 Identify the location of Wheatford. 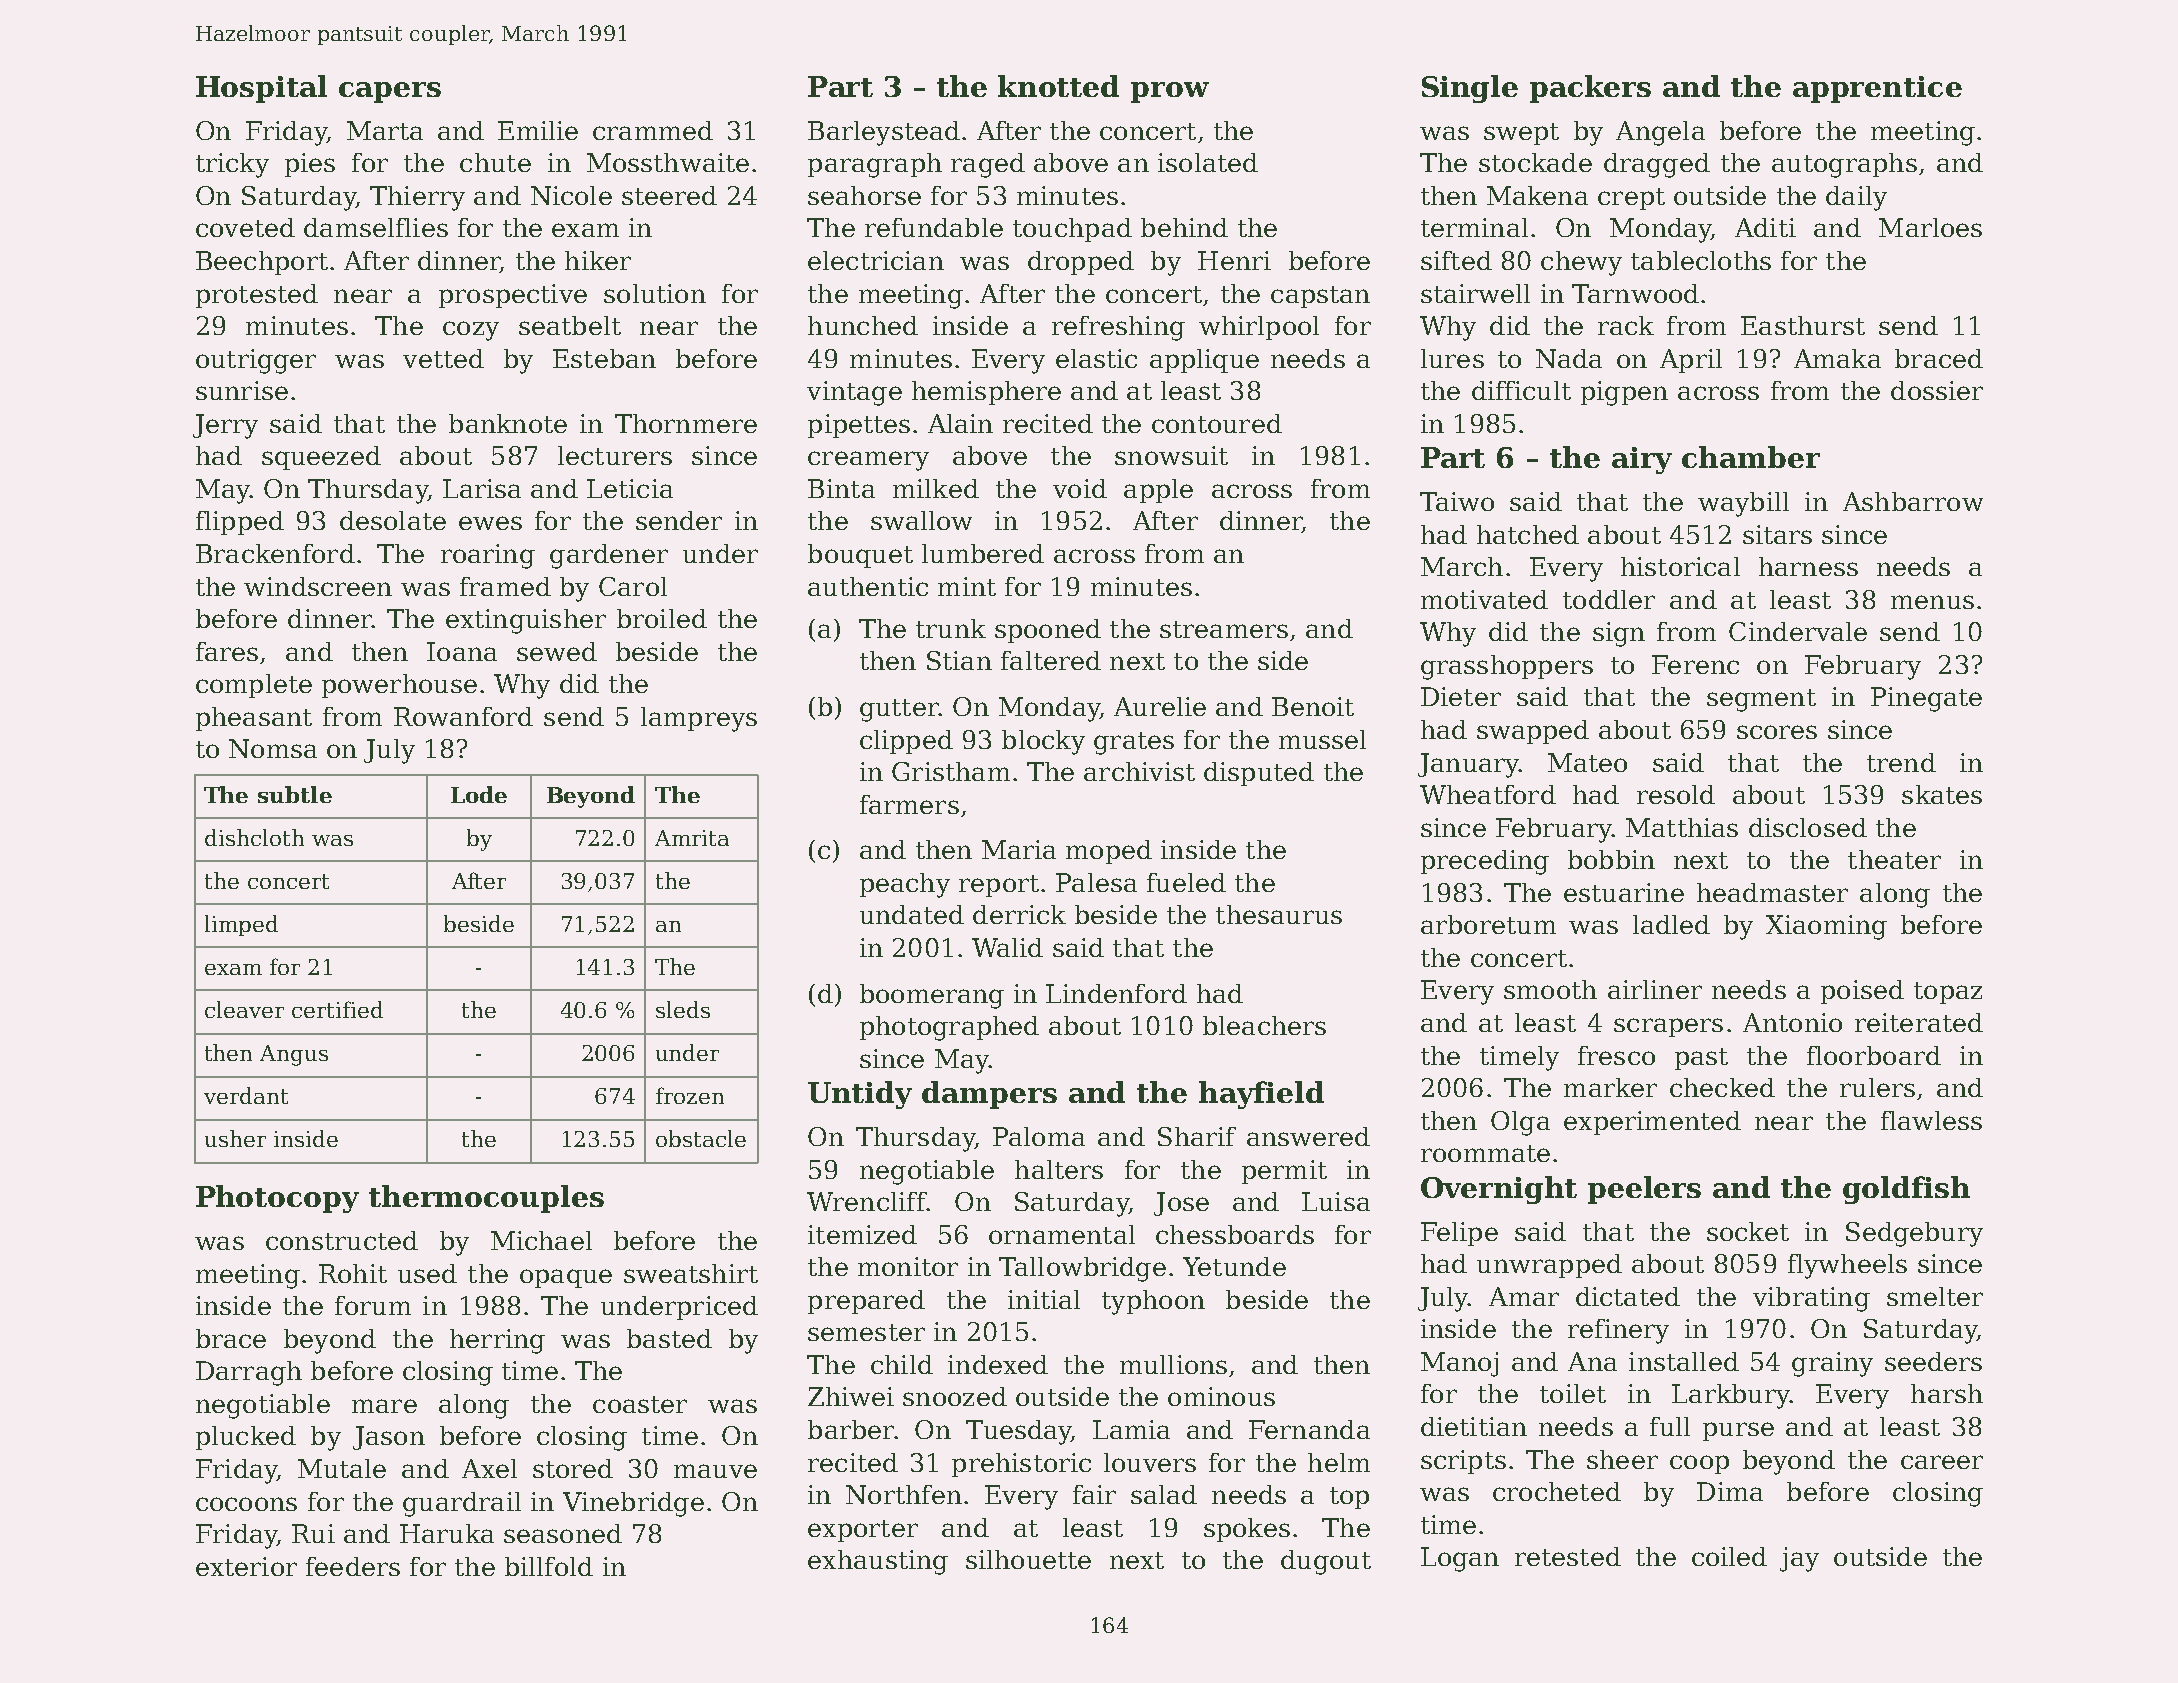
(1488, 794).
